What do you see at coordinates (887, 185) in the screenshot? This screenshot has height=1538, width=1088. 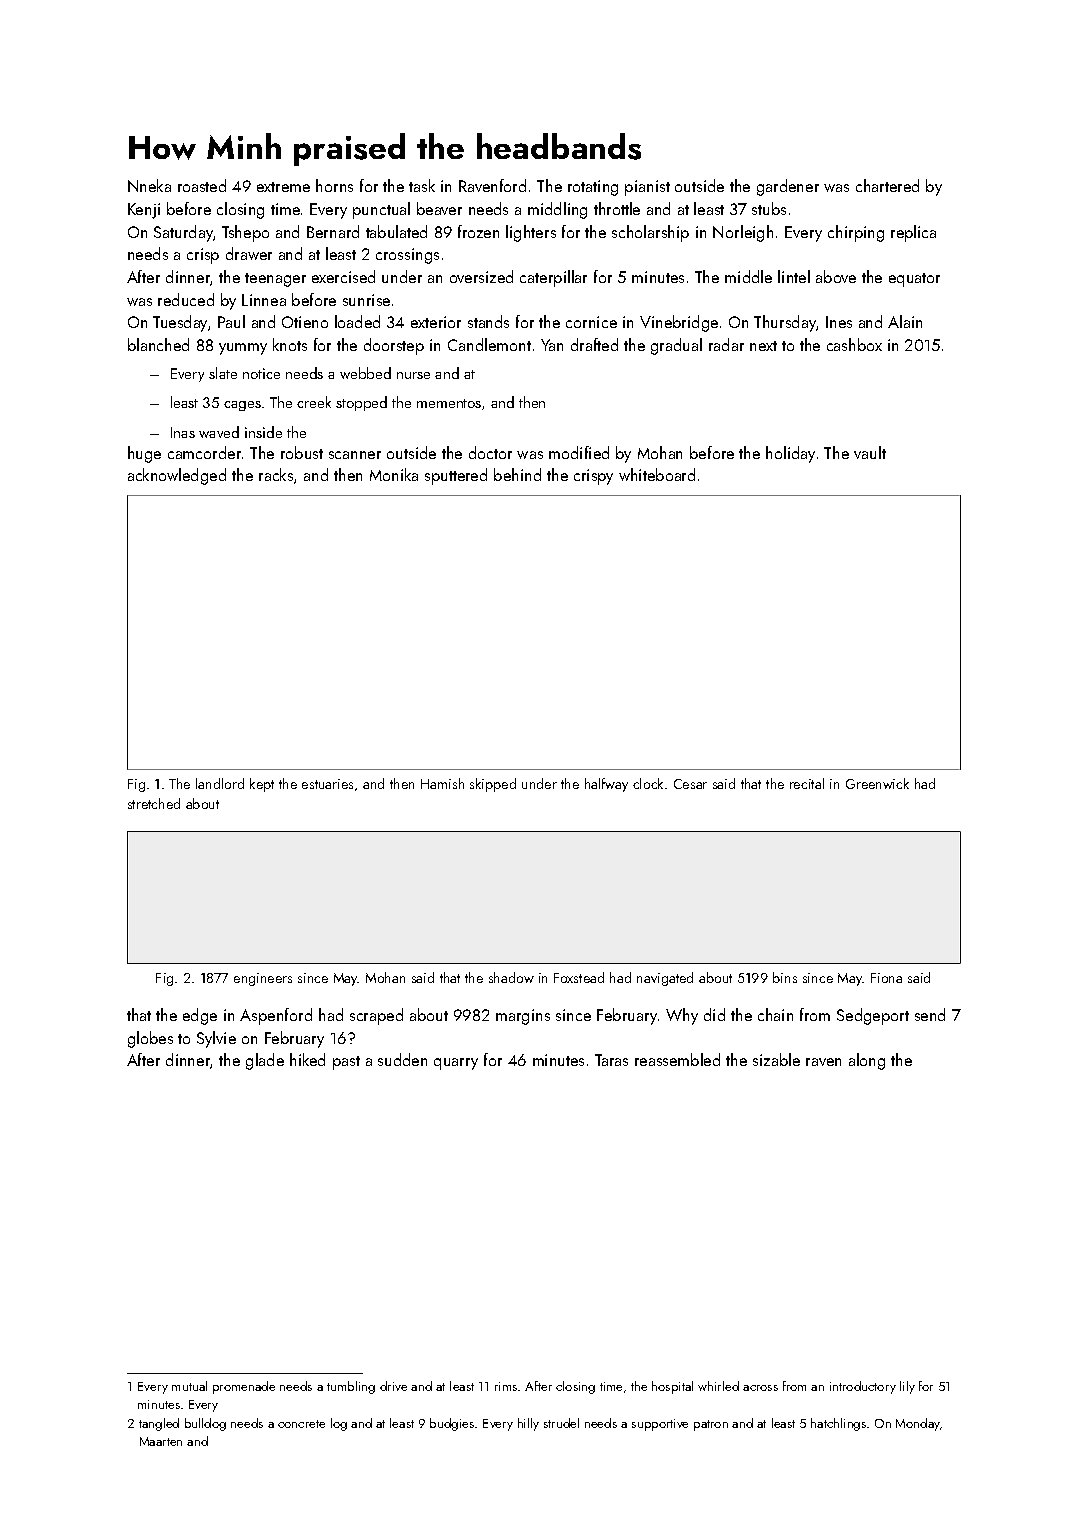 I see `chartered` at bounding box center [887, 185].
